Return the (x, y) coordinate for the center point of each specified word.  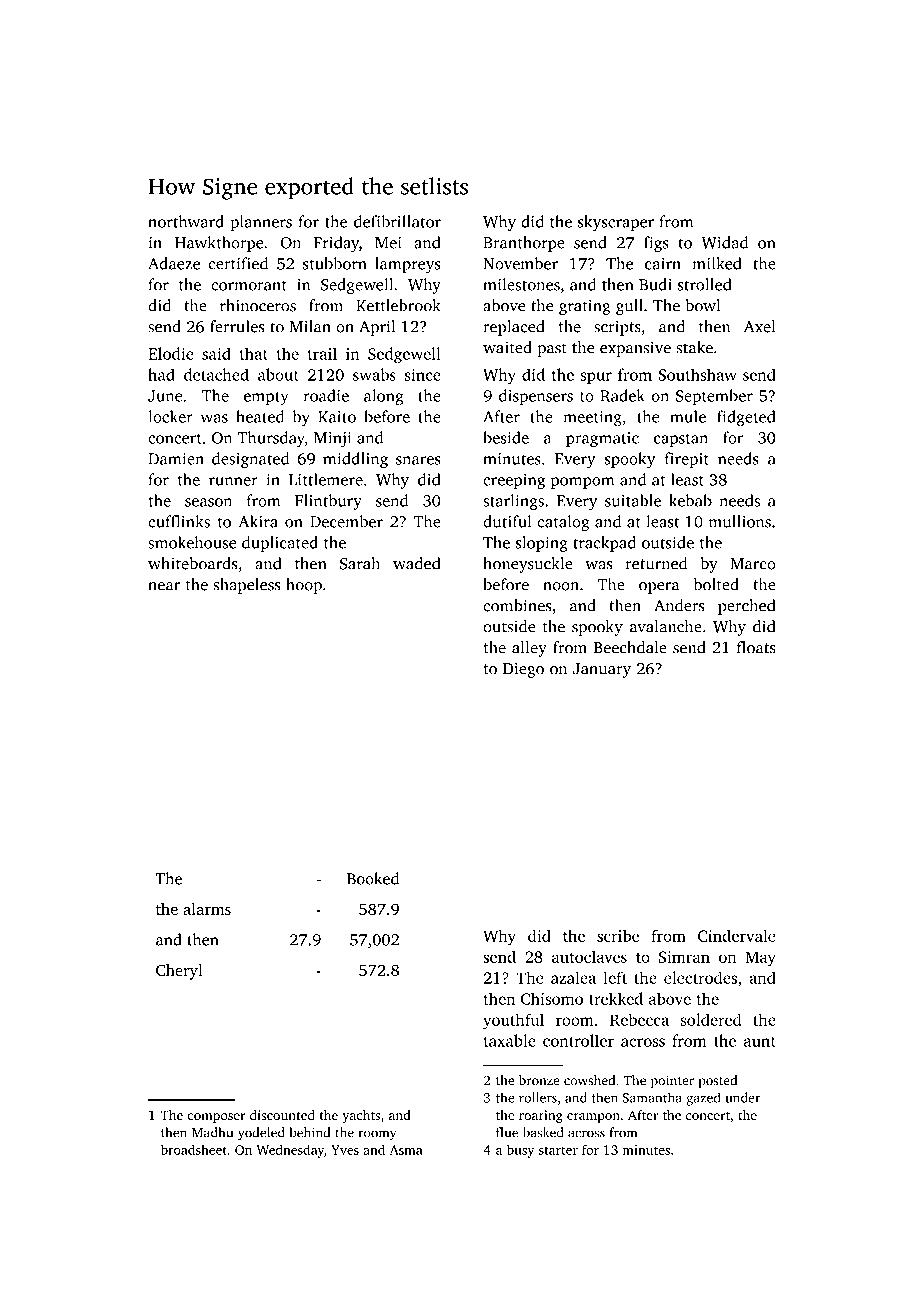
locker (170, 416)
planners (261, 223)
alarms (207, 909)
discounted (282, 1115)
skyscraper (616, 223)
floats (756, 647)
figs (656, 244)
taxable (510, 1040)
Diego (523, 670)
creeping (514, 481)
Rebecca (639, 1019)
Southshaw (698, 374)
